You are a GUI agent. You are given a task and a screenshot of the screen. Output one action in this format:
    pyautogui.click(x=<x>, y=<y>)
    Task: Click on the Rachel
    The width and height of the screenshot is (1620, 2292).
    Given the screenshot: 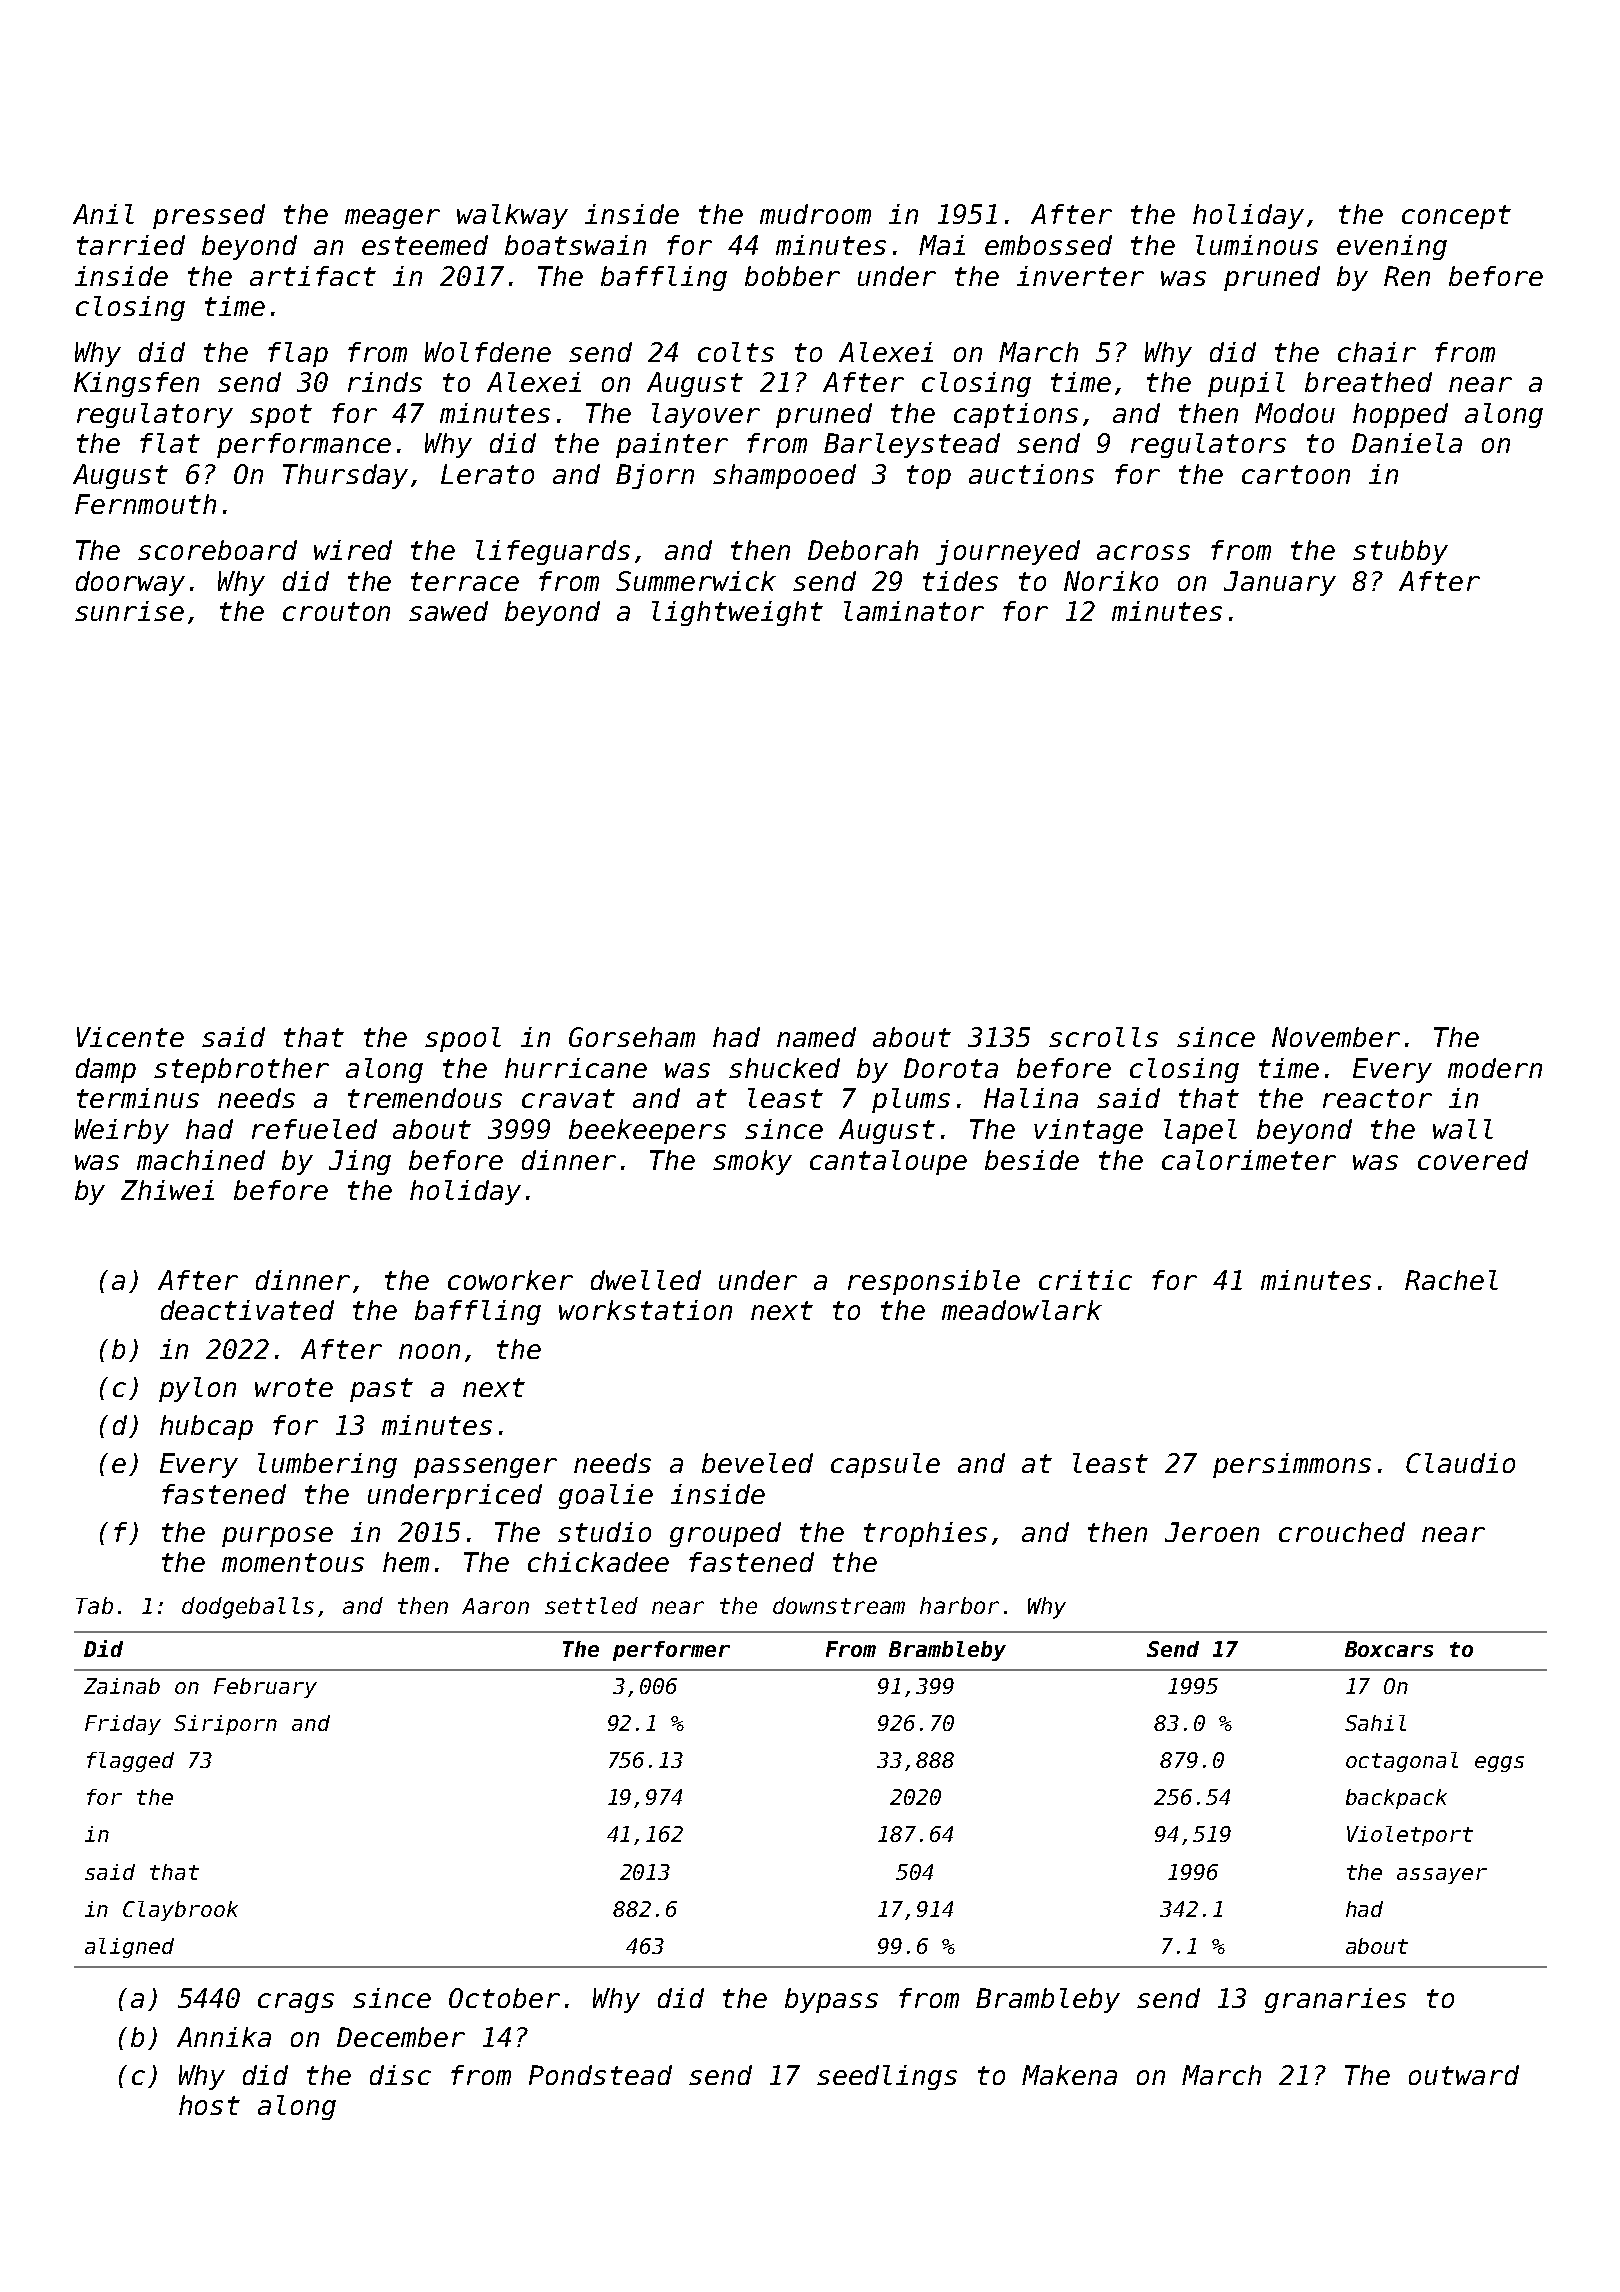 What is the action you would take?
    pyautogui.click(x=1451, y=1280)
